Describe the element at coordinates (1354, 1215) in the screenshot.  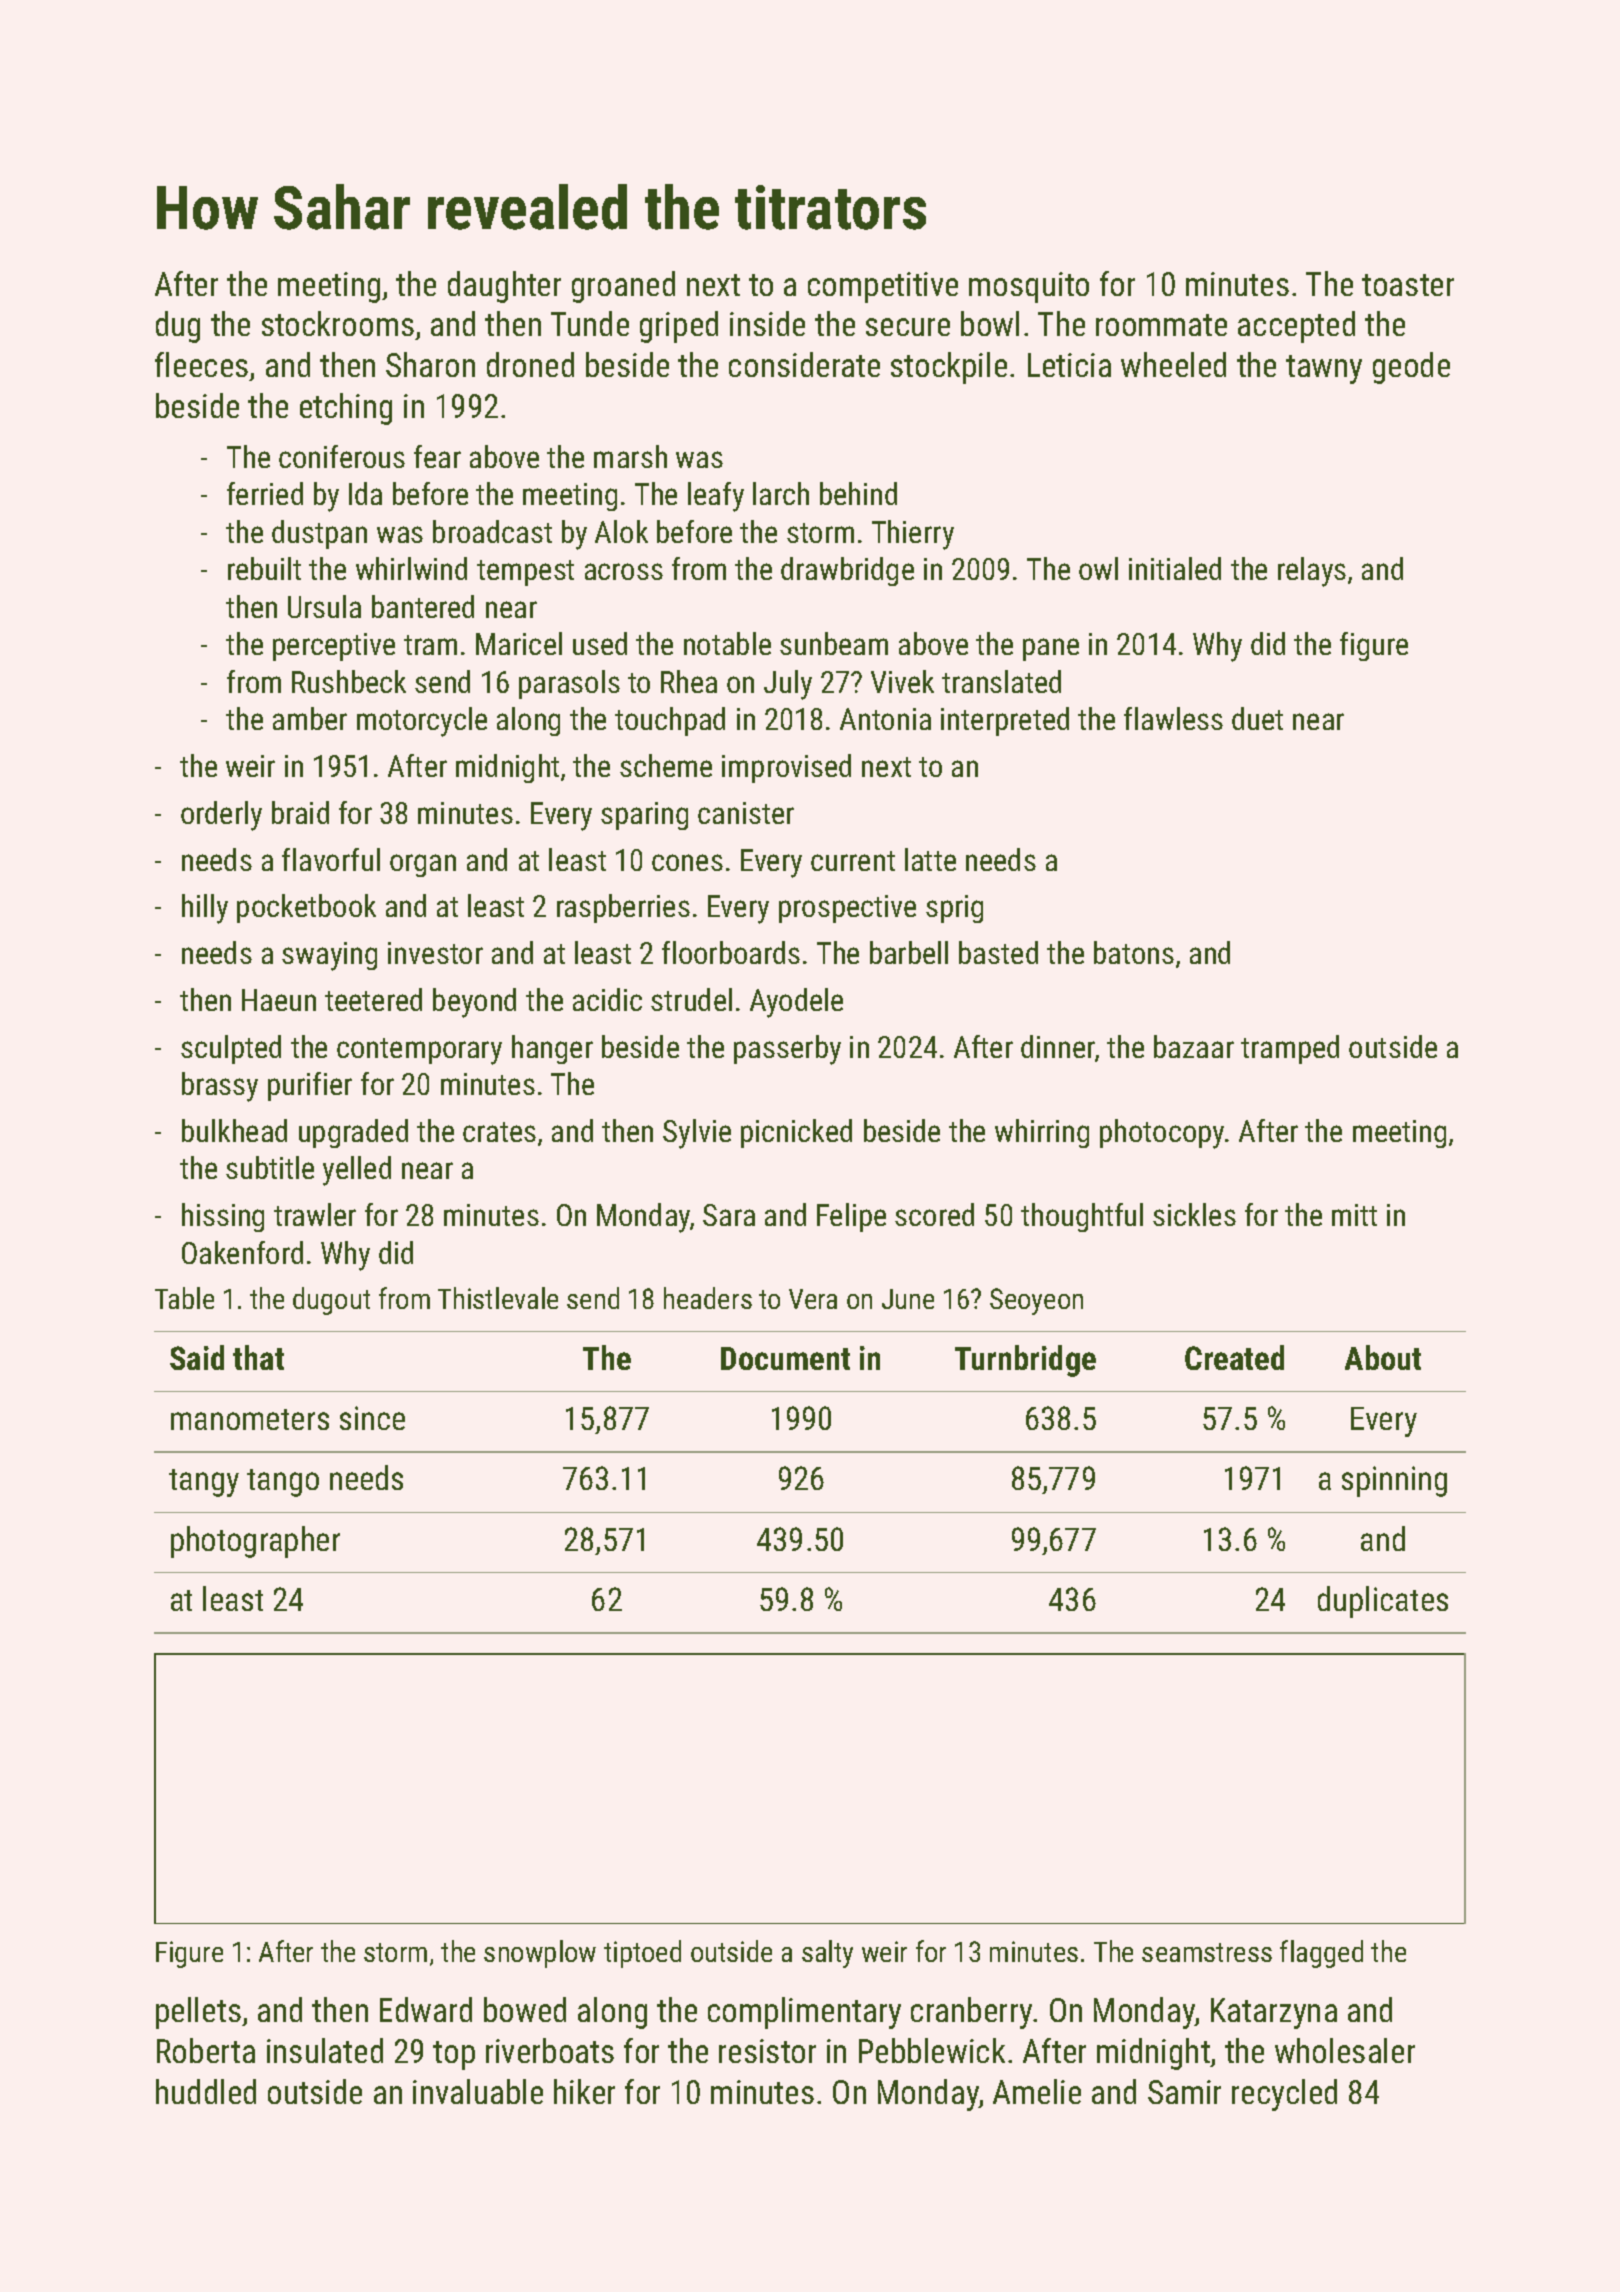
I see `mitt` at that location.
